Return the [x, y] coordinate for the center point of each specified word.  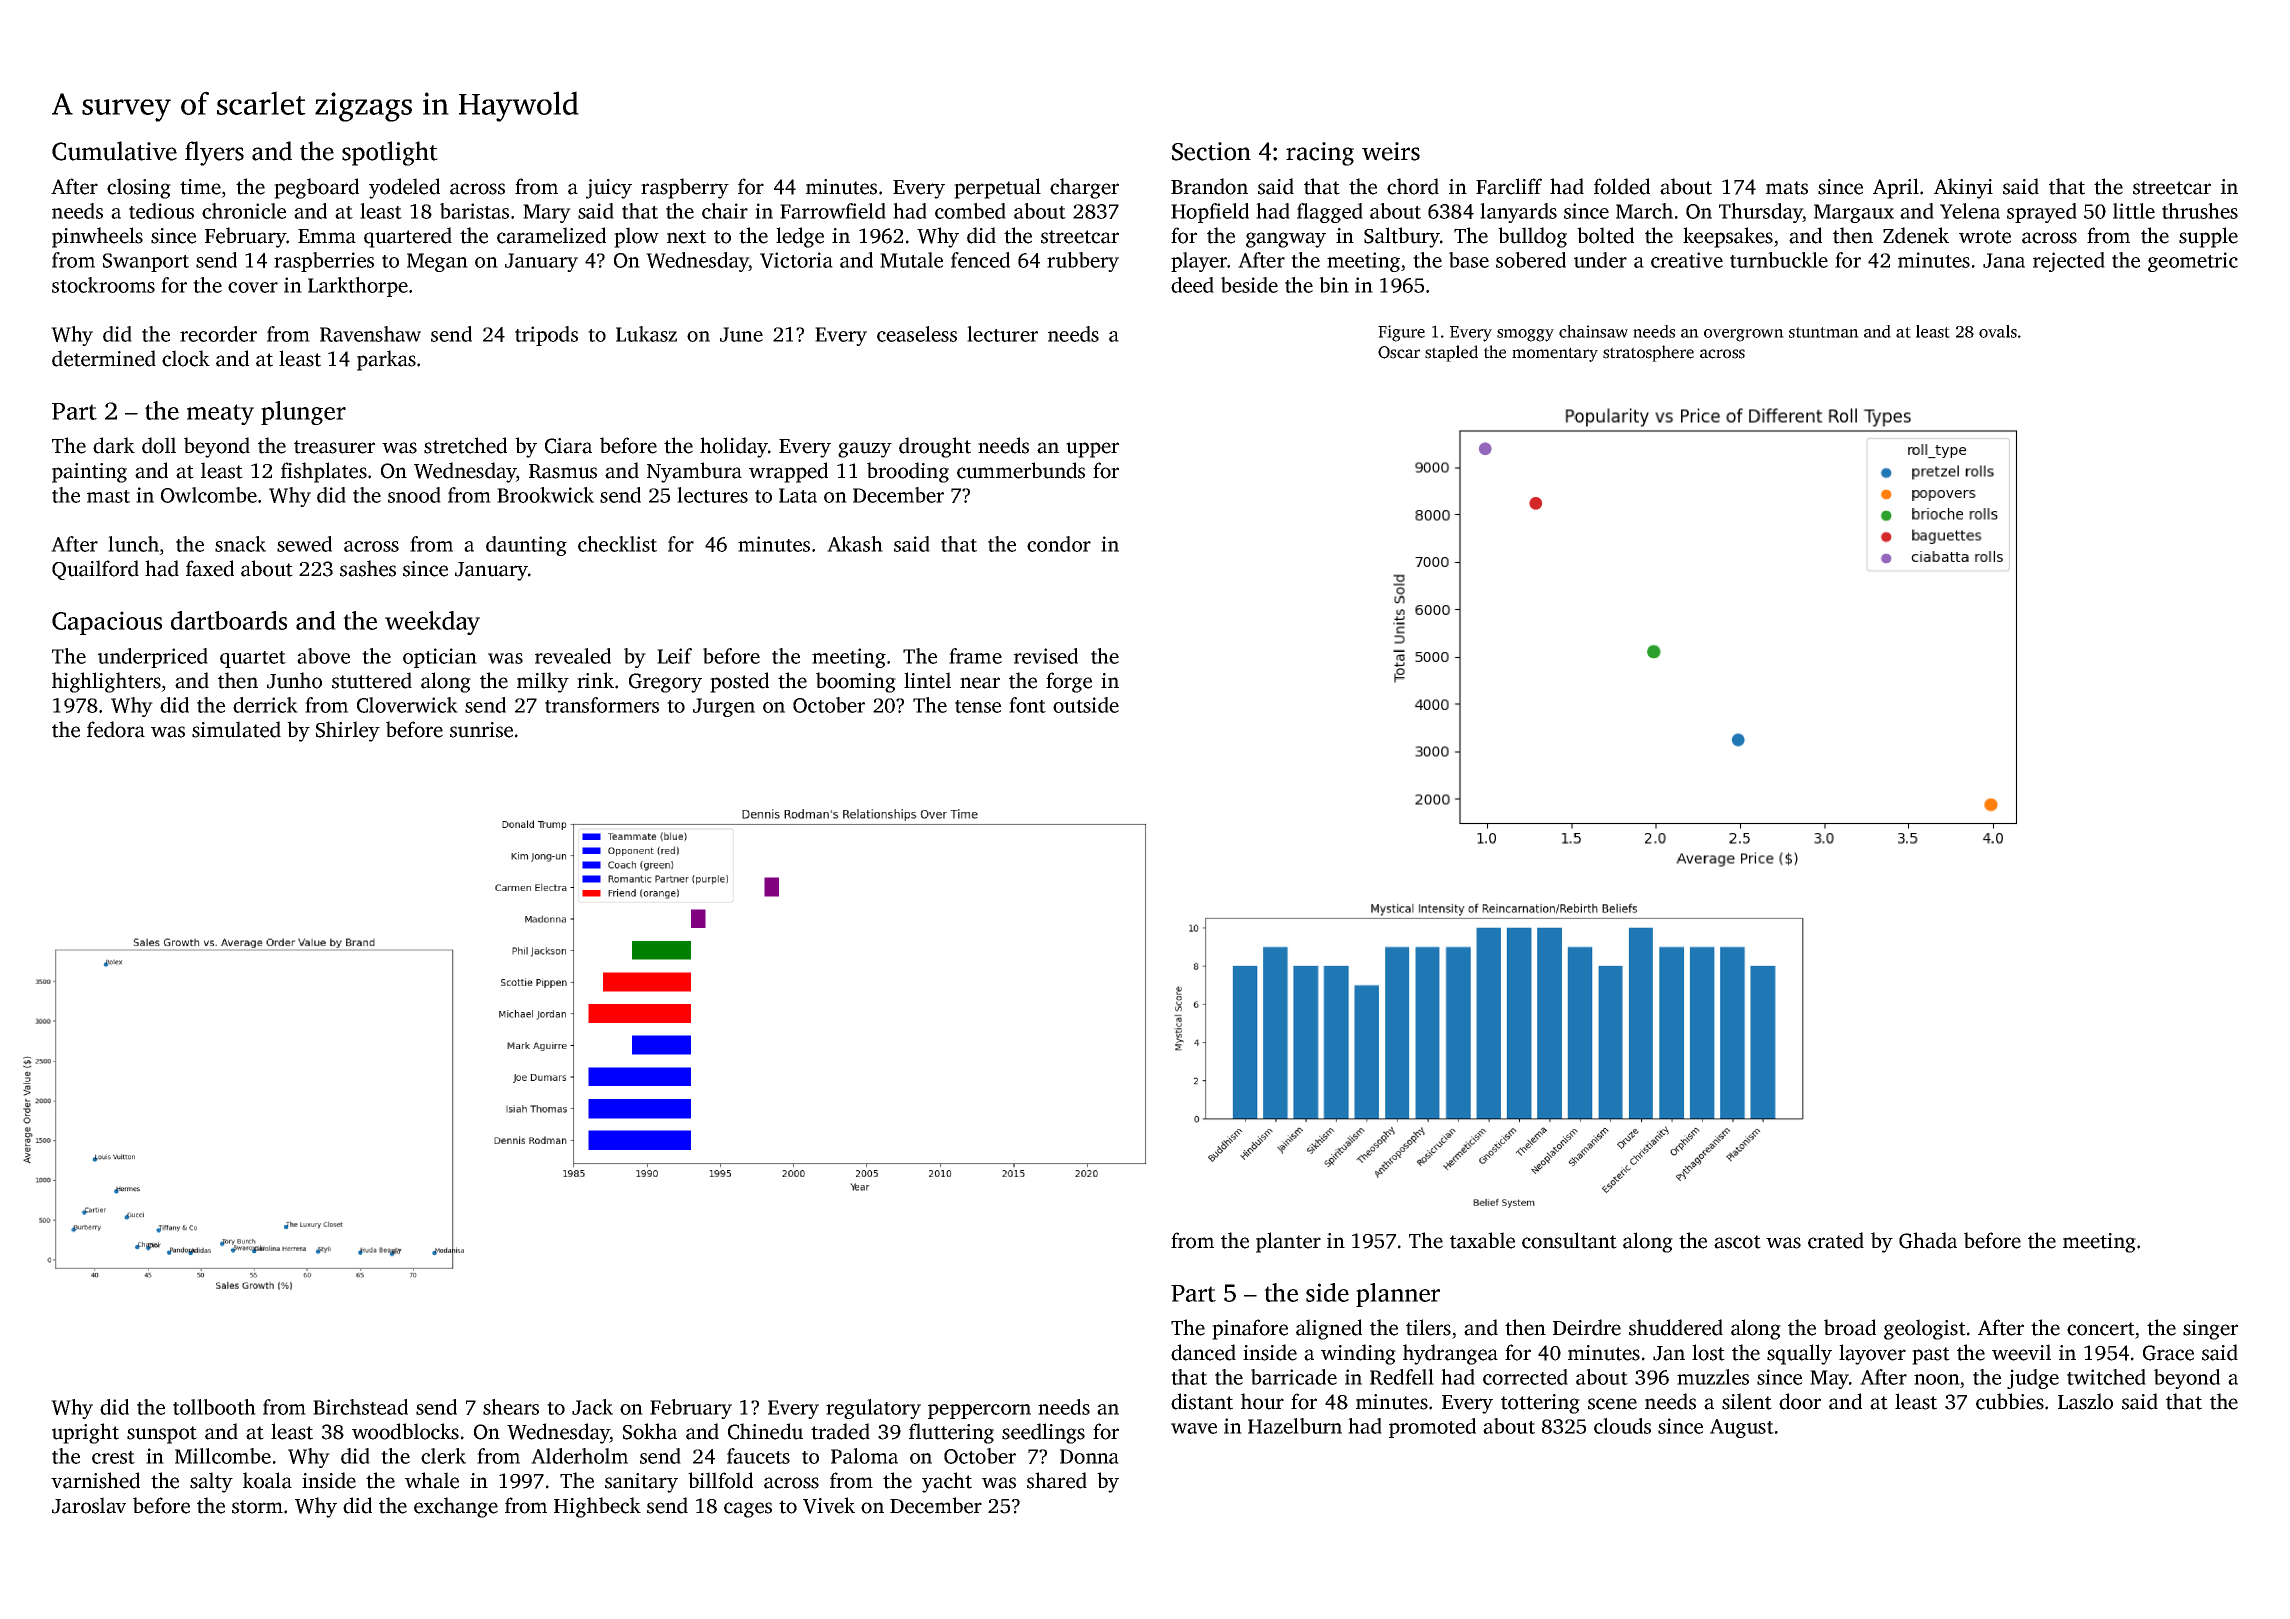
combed [970, 211]
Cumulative [114, 151]
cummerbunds [1021, 470]
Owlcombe [209, 495]
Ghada [1928, 1240]
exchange [456, 1507]
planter [1288, 1242]
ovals [1998, 331]
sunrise [481, 730]
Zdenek [1916, 235]
